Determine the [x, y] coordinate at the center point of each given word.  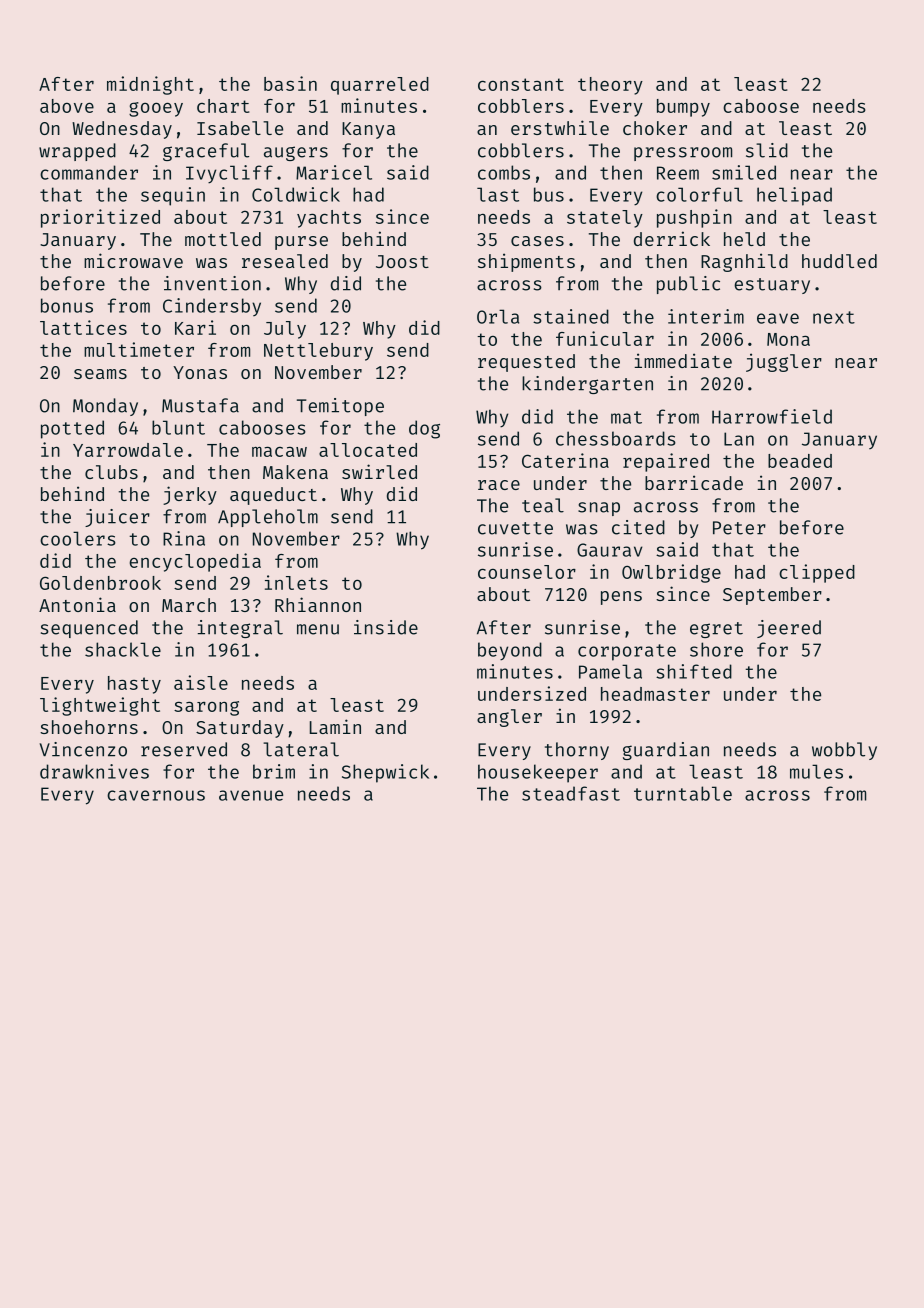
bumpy [683, 108]
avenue [251, 795]
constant [521, 84]
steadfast [571, 793]
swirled [379, 471]
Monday [105, 407]
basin [290, 83]
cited [638, 527]
